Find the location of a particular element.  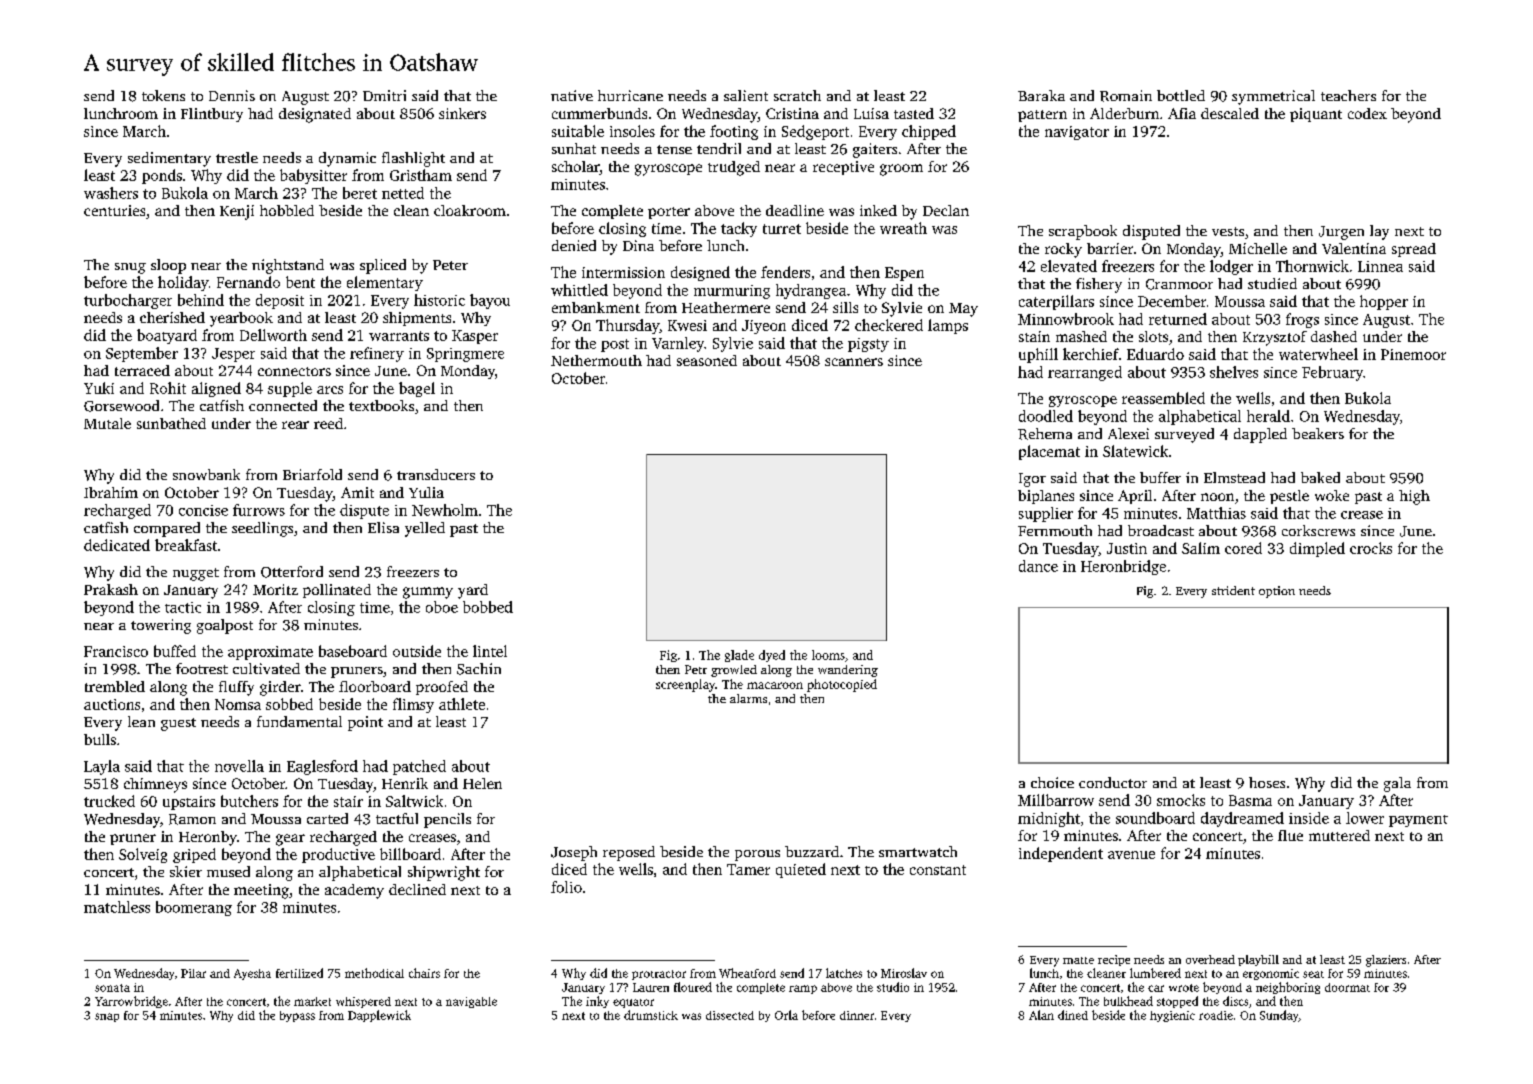

Eduardo is located at coordinates (1155, 354).
